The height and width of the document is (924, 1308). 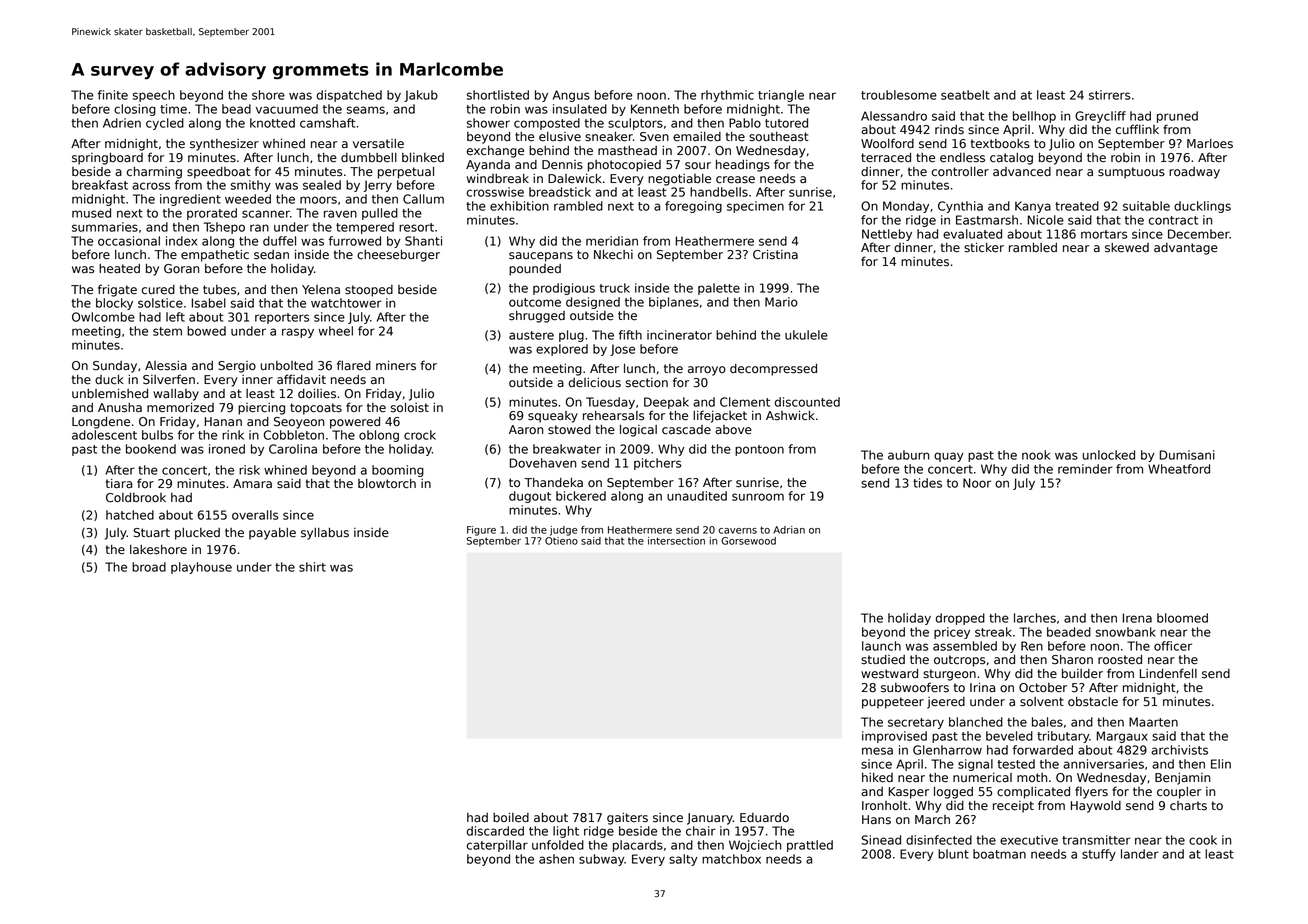 What do you see at coordinates (602, 860) in the document?
I see `subway` at bounding box center [602, 860].
